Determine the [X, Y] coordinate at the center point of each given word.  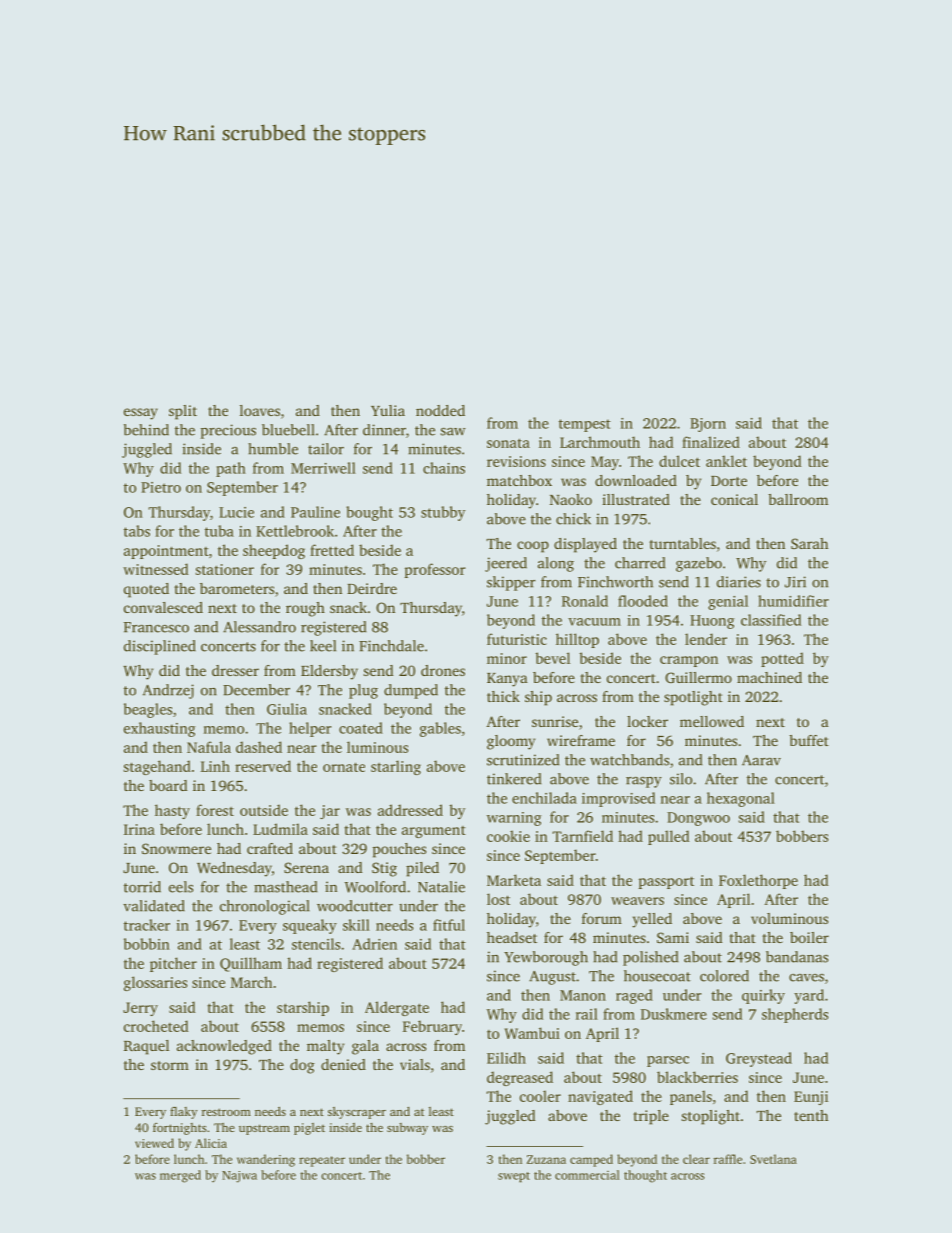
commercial [587, 1175]
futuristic [517, 639]
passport [666, 882]
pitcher [173, 964]
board [168, 785]
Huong [712, 622]
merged [180, 1176]
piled [422, 869]
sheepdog [274, 551]
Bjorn [708, 425]
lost [498, 899]
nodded [440, 410]
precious [228, 431]
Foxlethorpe [758, 881]
